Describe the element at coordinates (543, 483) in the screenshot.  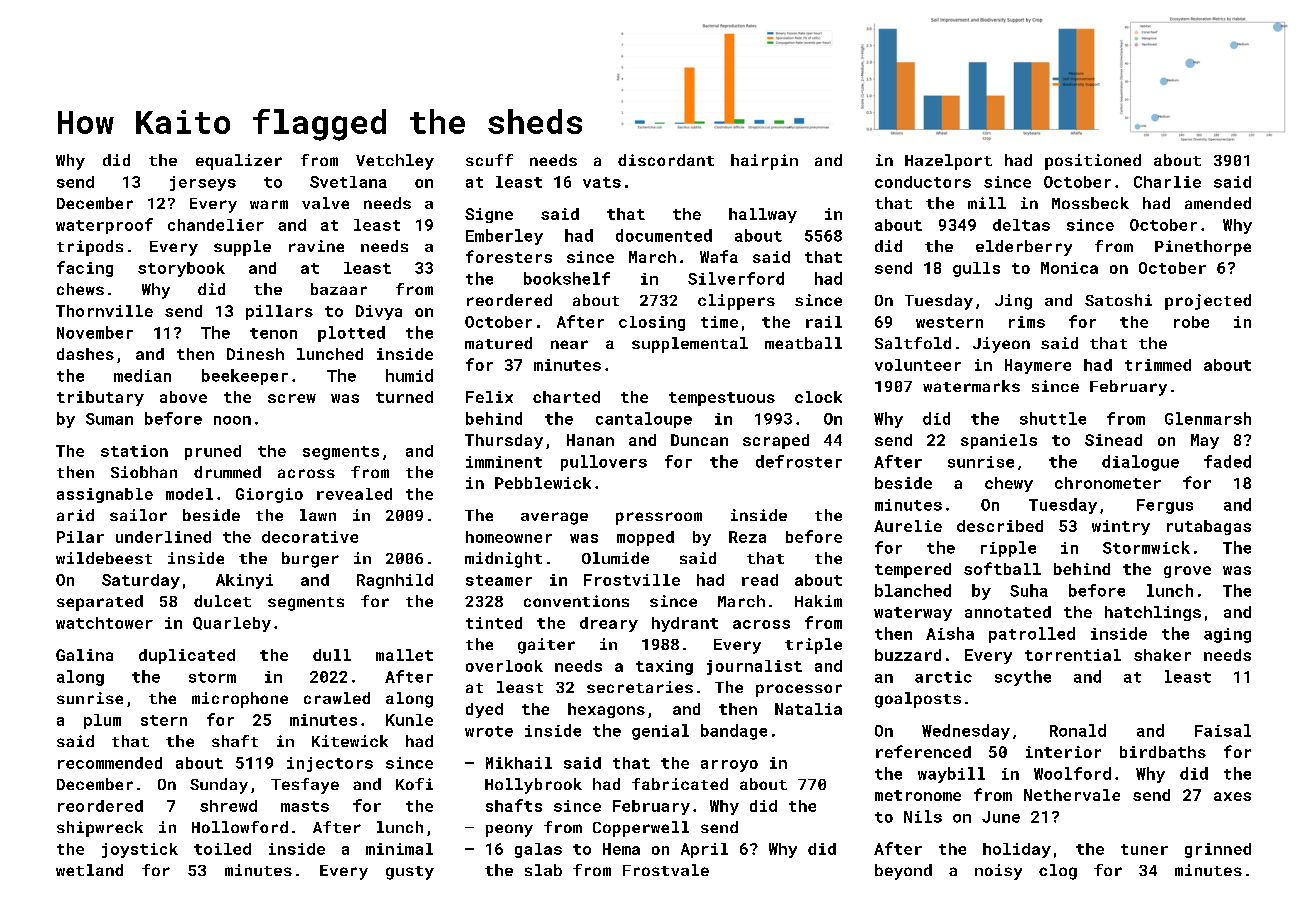
I see `Pebblewick` at that location.
